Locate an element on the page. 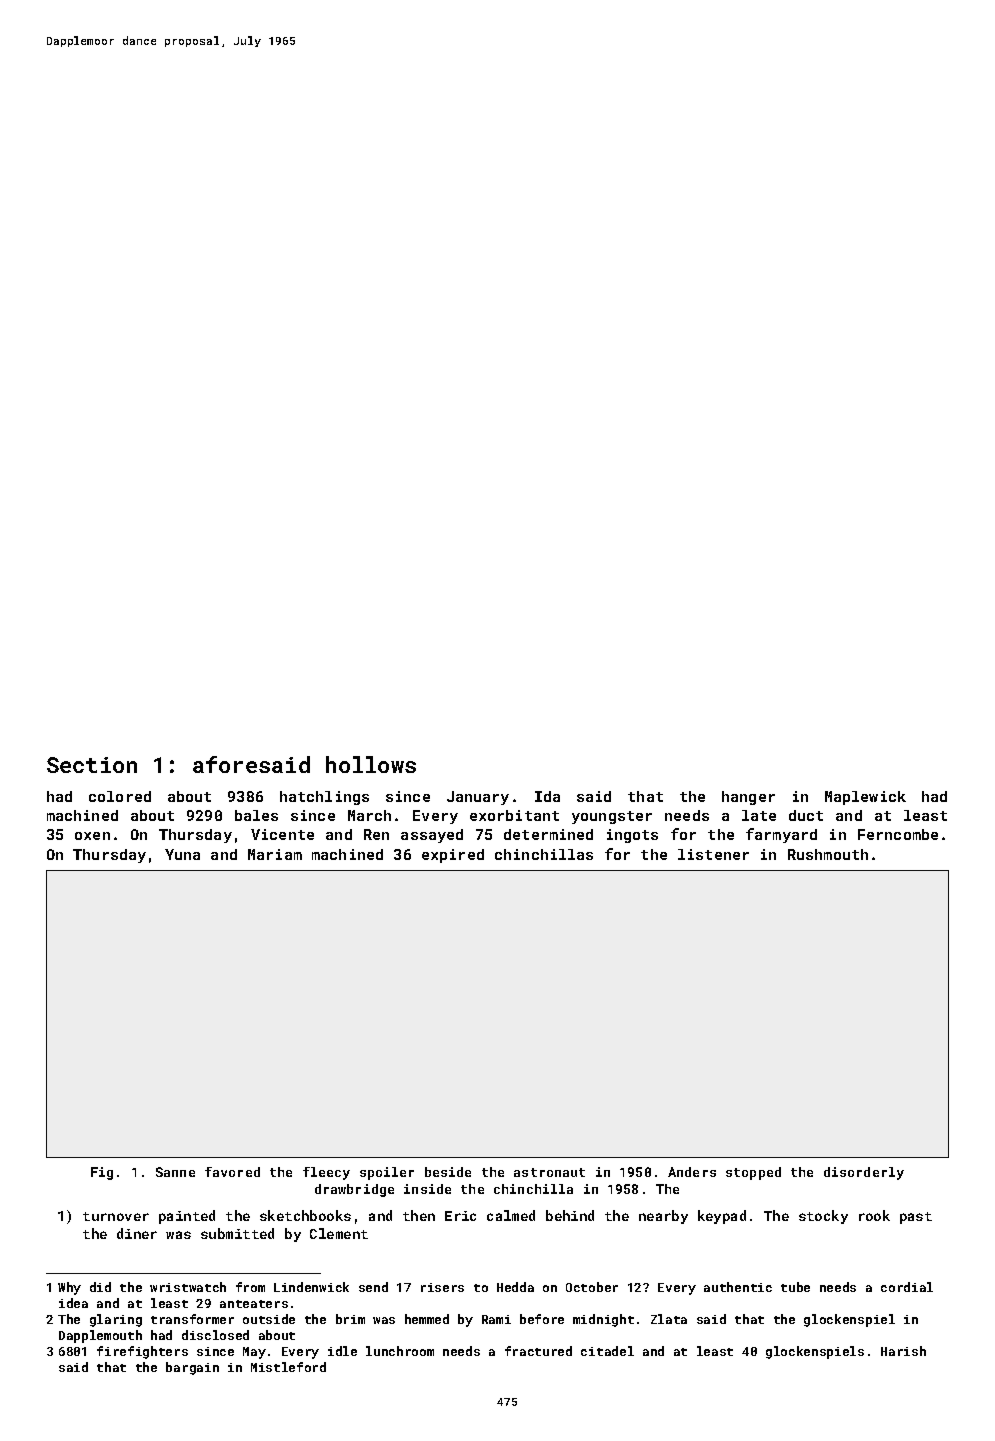 The image size is (995, 1441). bargain is located at coordinates (192, 1368).
